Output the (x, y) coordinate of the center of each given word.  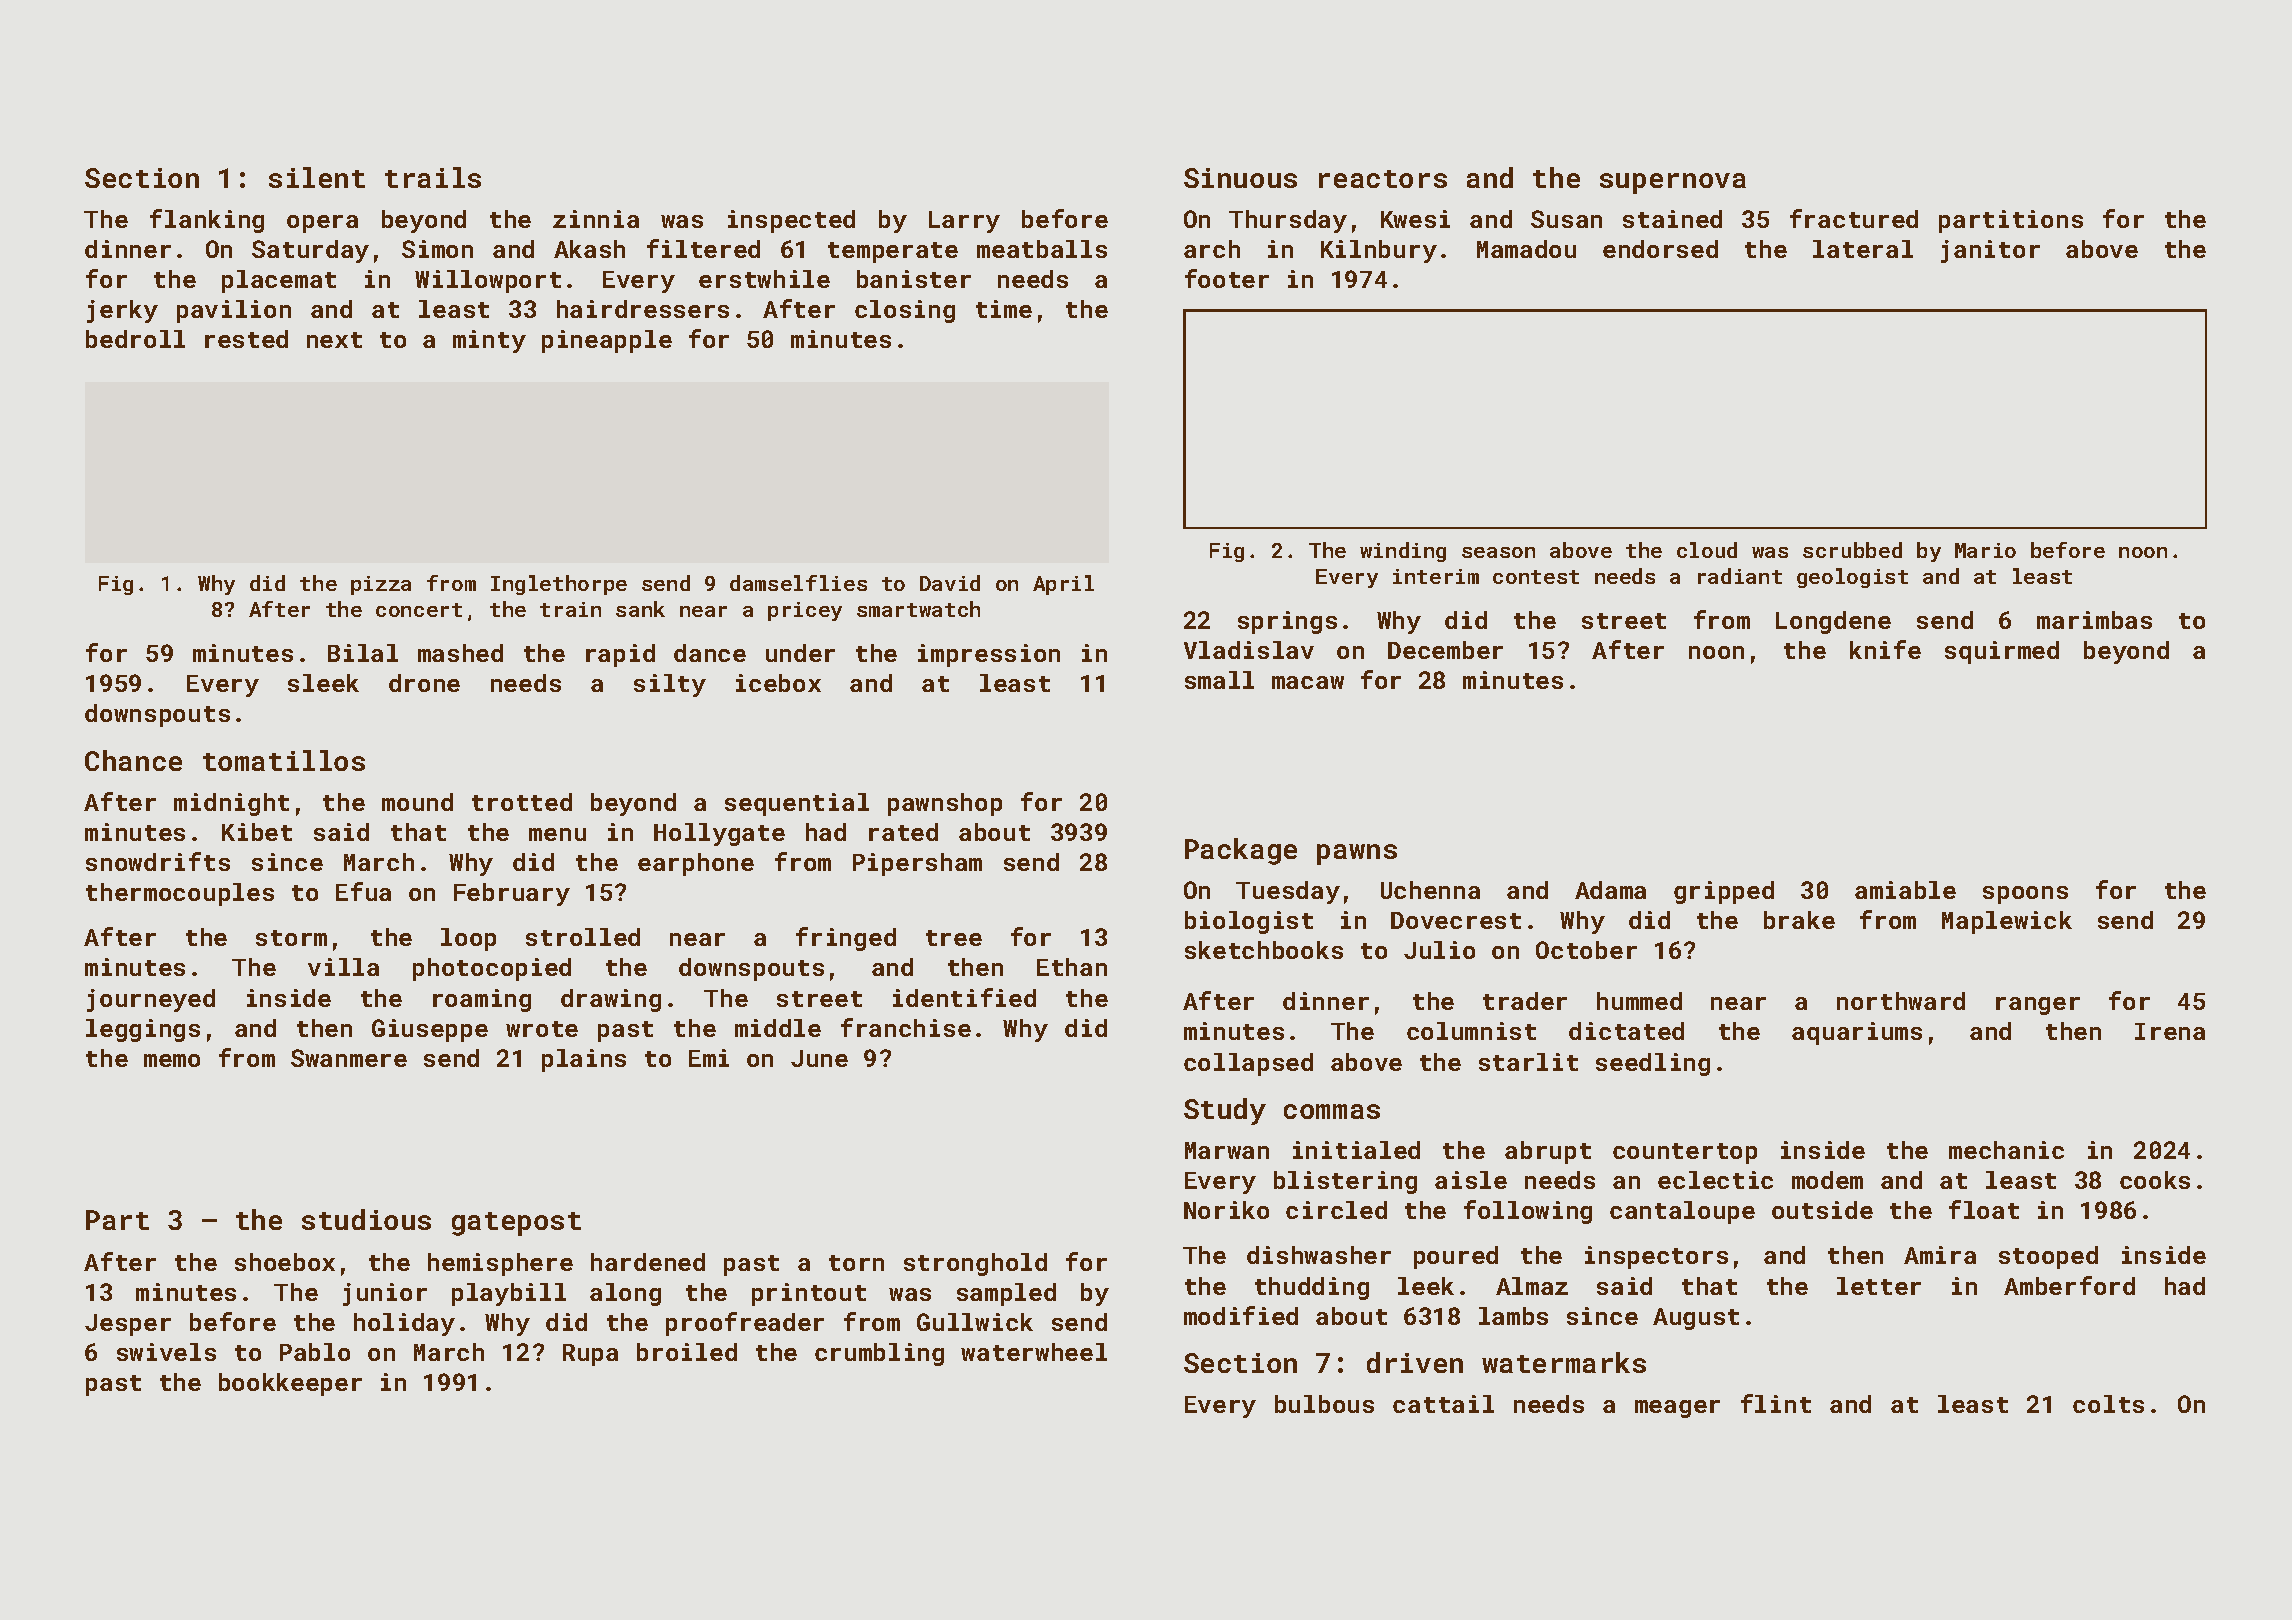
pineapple (607, 341)
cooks (2155, 1180)
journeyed (151, 1000)
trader (1525, 1001)
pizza (381, 585)
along (625, 1294)
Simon (437, 249)
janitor (1990, 251)
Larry (964, 222)
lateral (1863, 249)
